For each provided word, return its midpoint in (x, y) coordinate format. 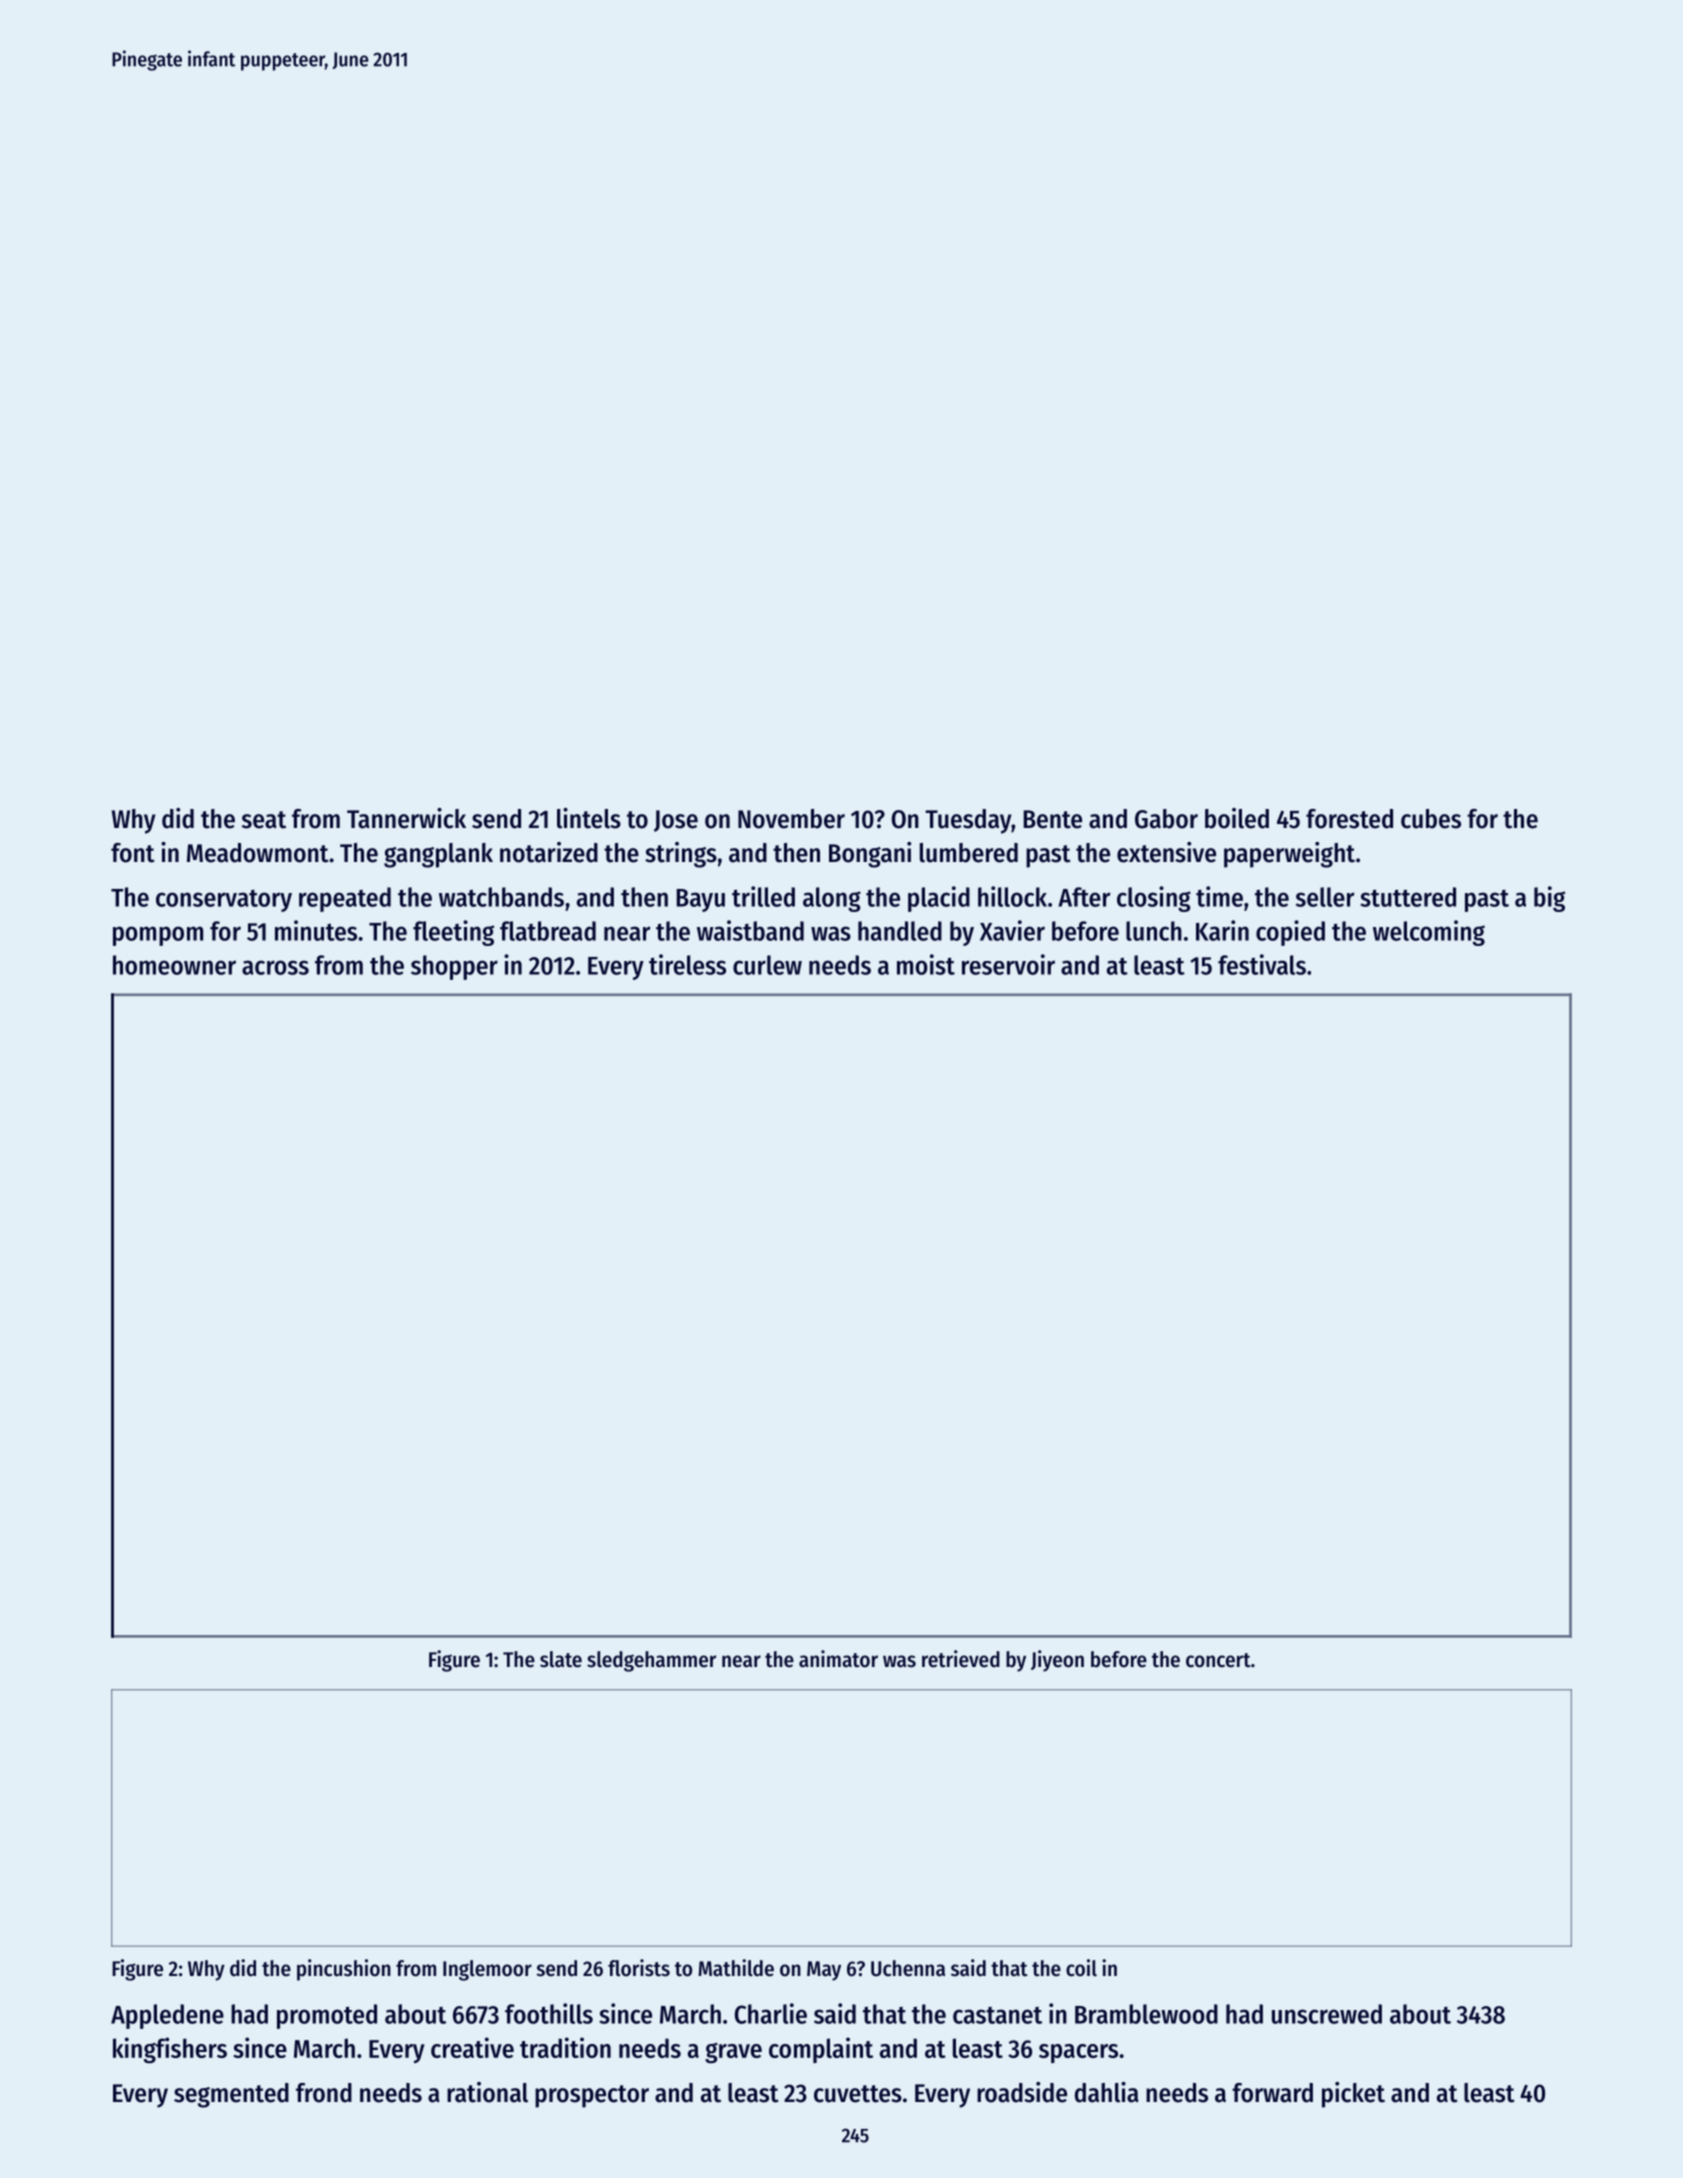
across (275, 967)
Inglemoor (487, 1970)
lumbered (969, 853)
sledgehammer (651, 1661)
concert (1218, 1660)
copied (1290, 933)
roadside (1022, 2092)
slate (561, 1659)
